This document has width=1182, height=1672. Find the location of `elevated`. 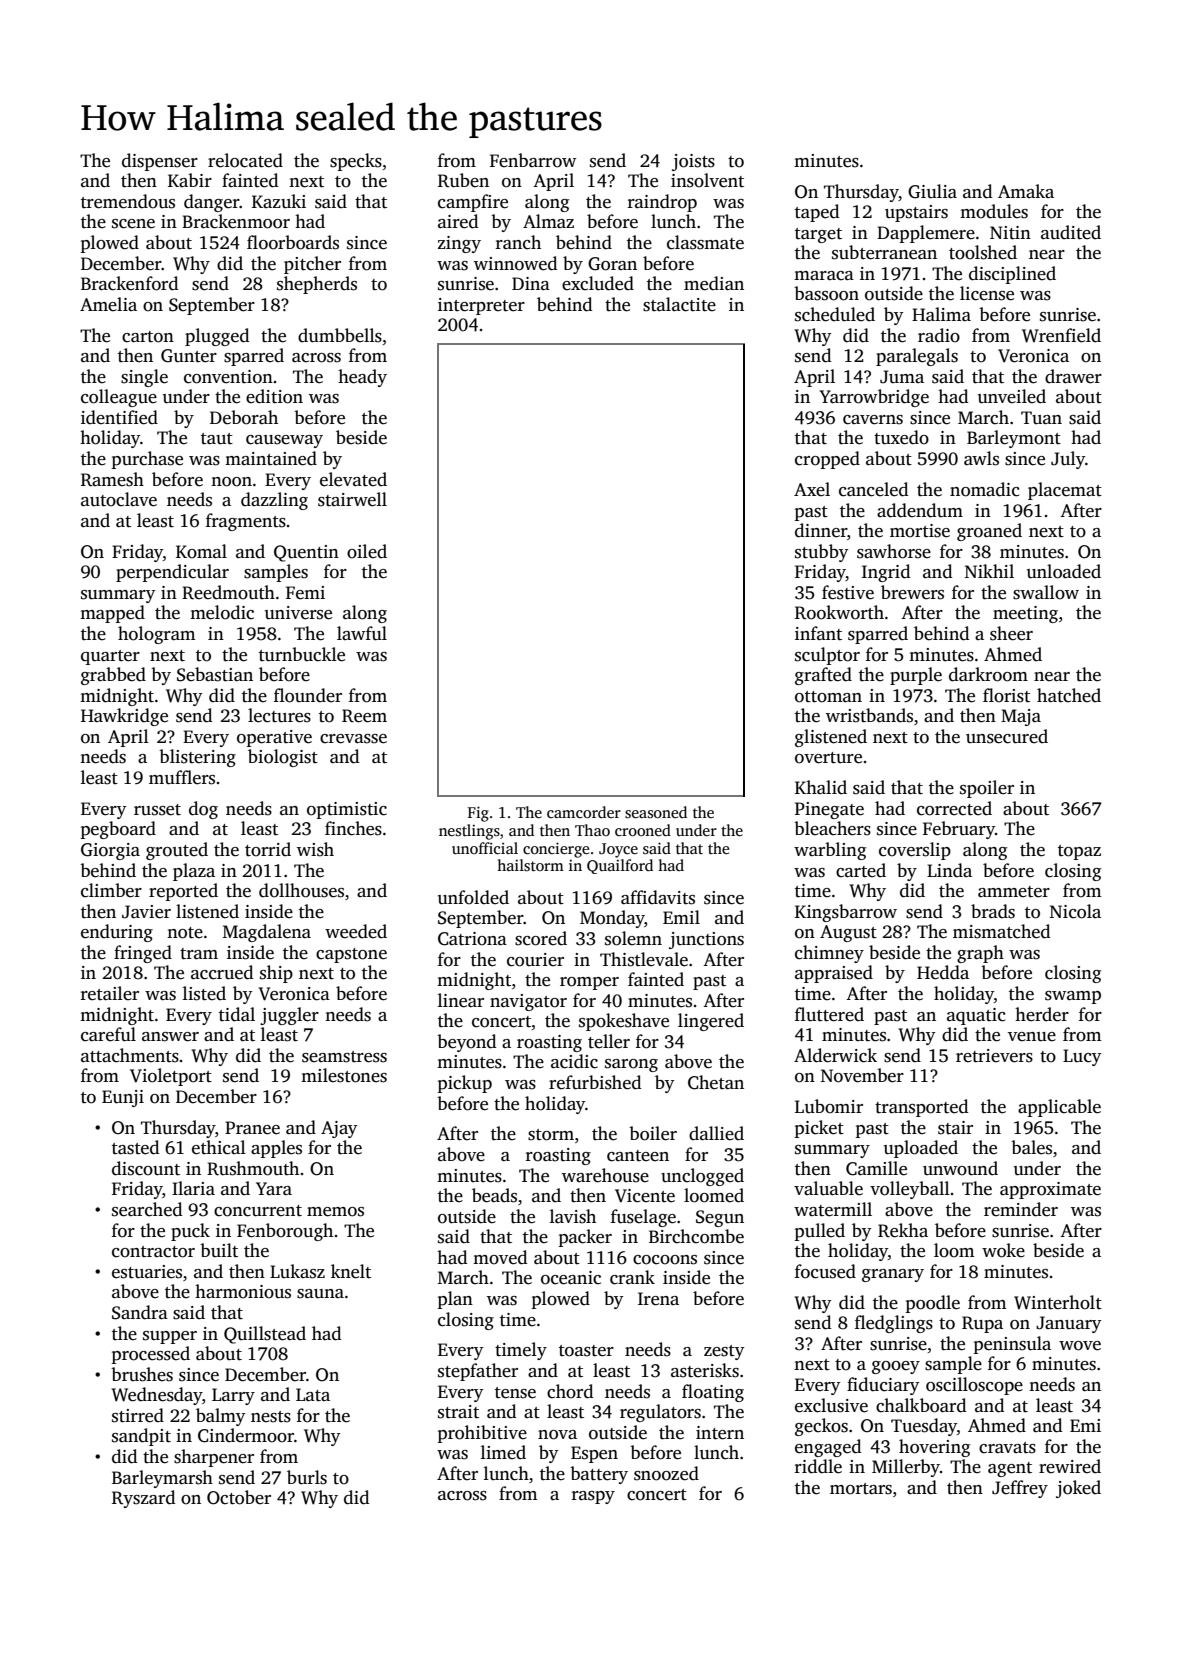

elevated is located at coordinates (353, 479).
